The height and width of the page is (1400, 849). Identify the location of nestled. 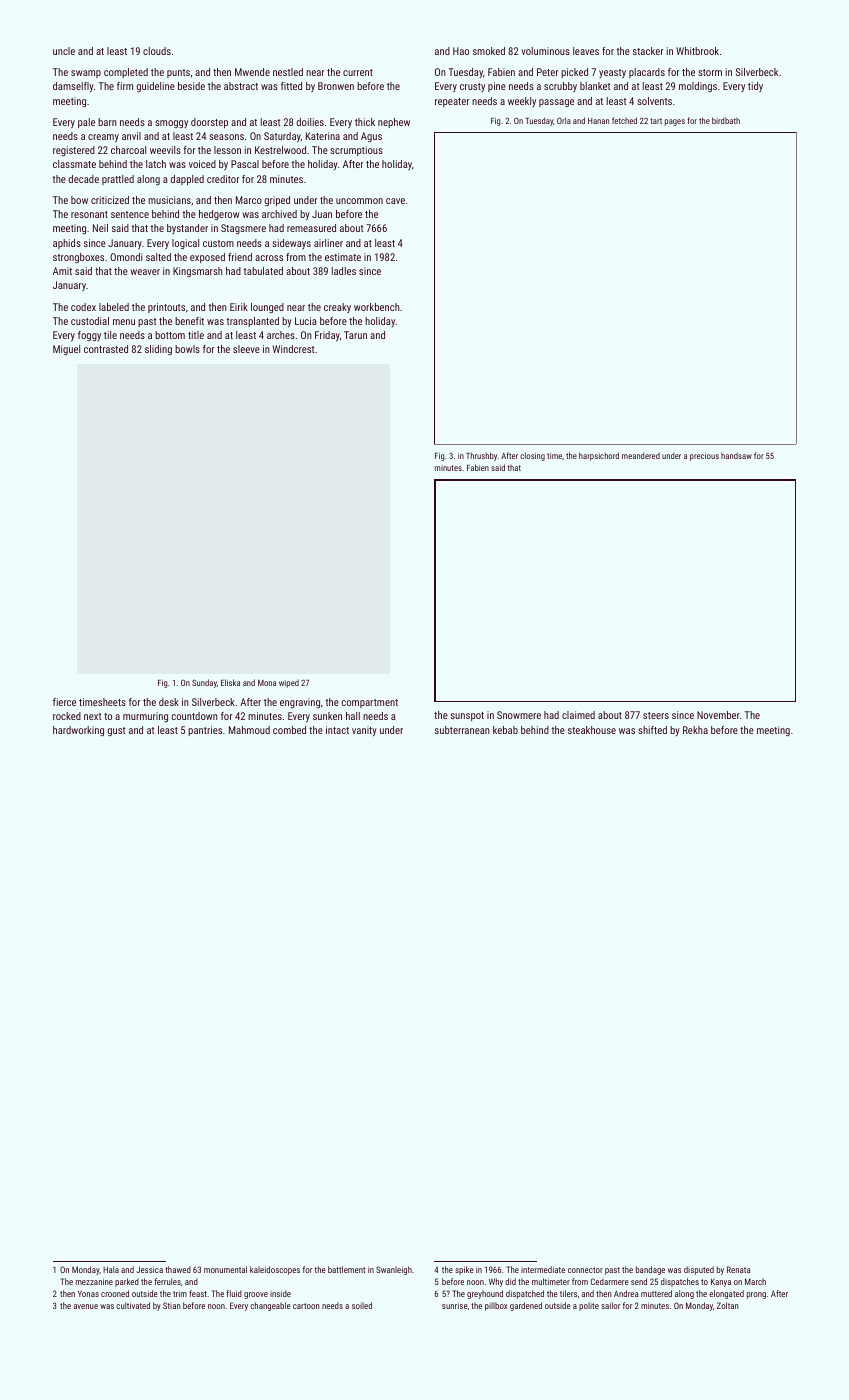
(288, 72).
